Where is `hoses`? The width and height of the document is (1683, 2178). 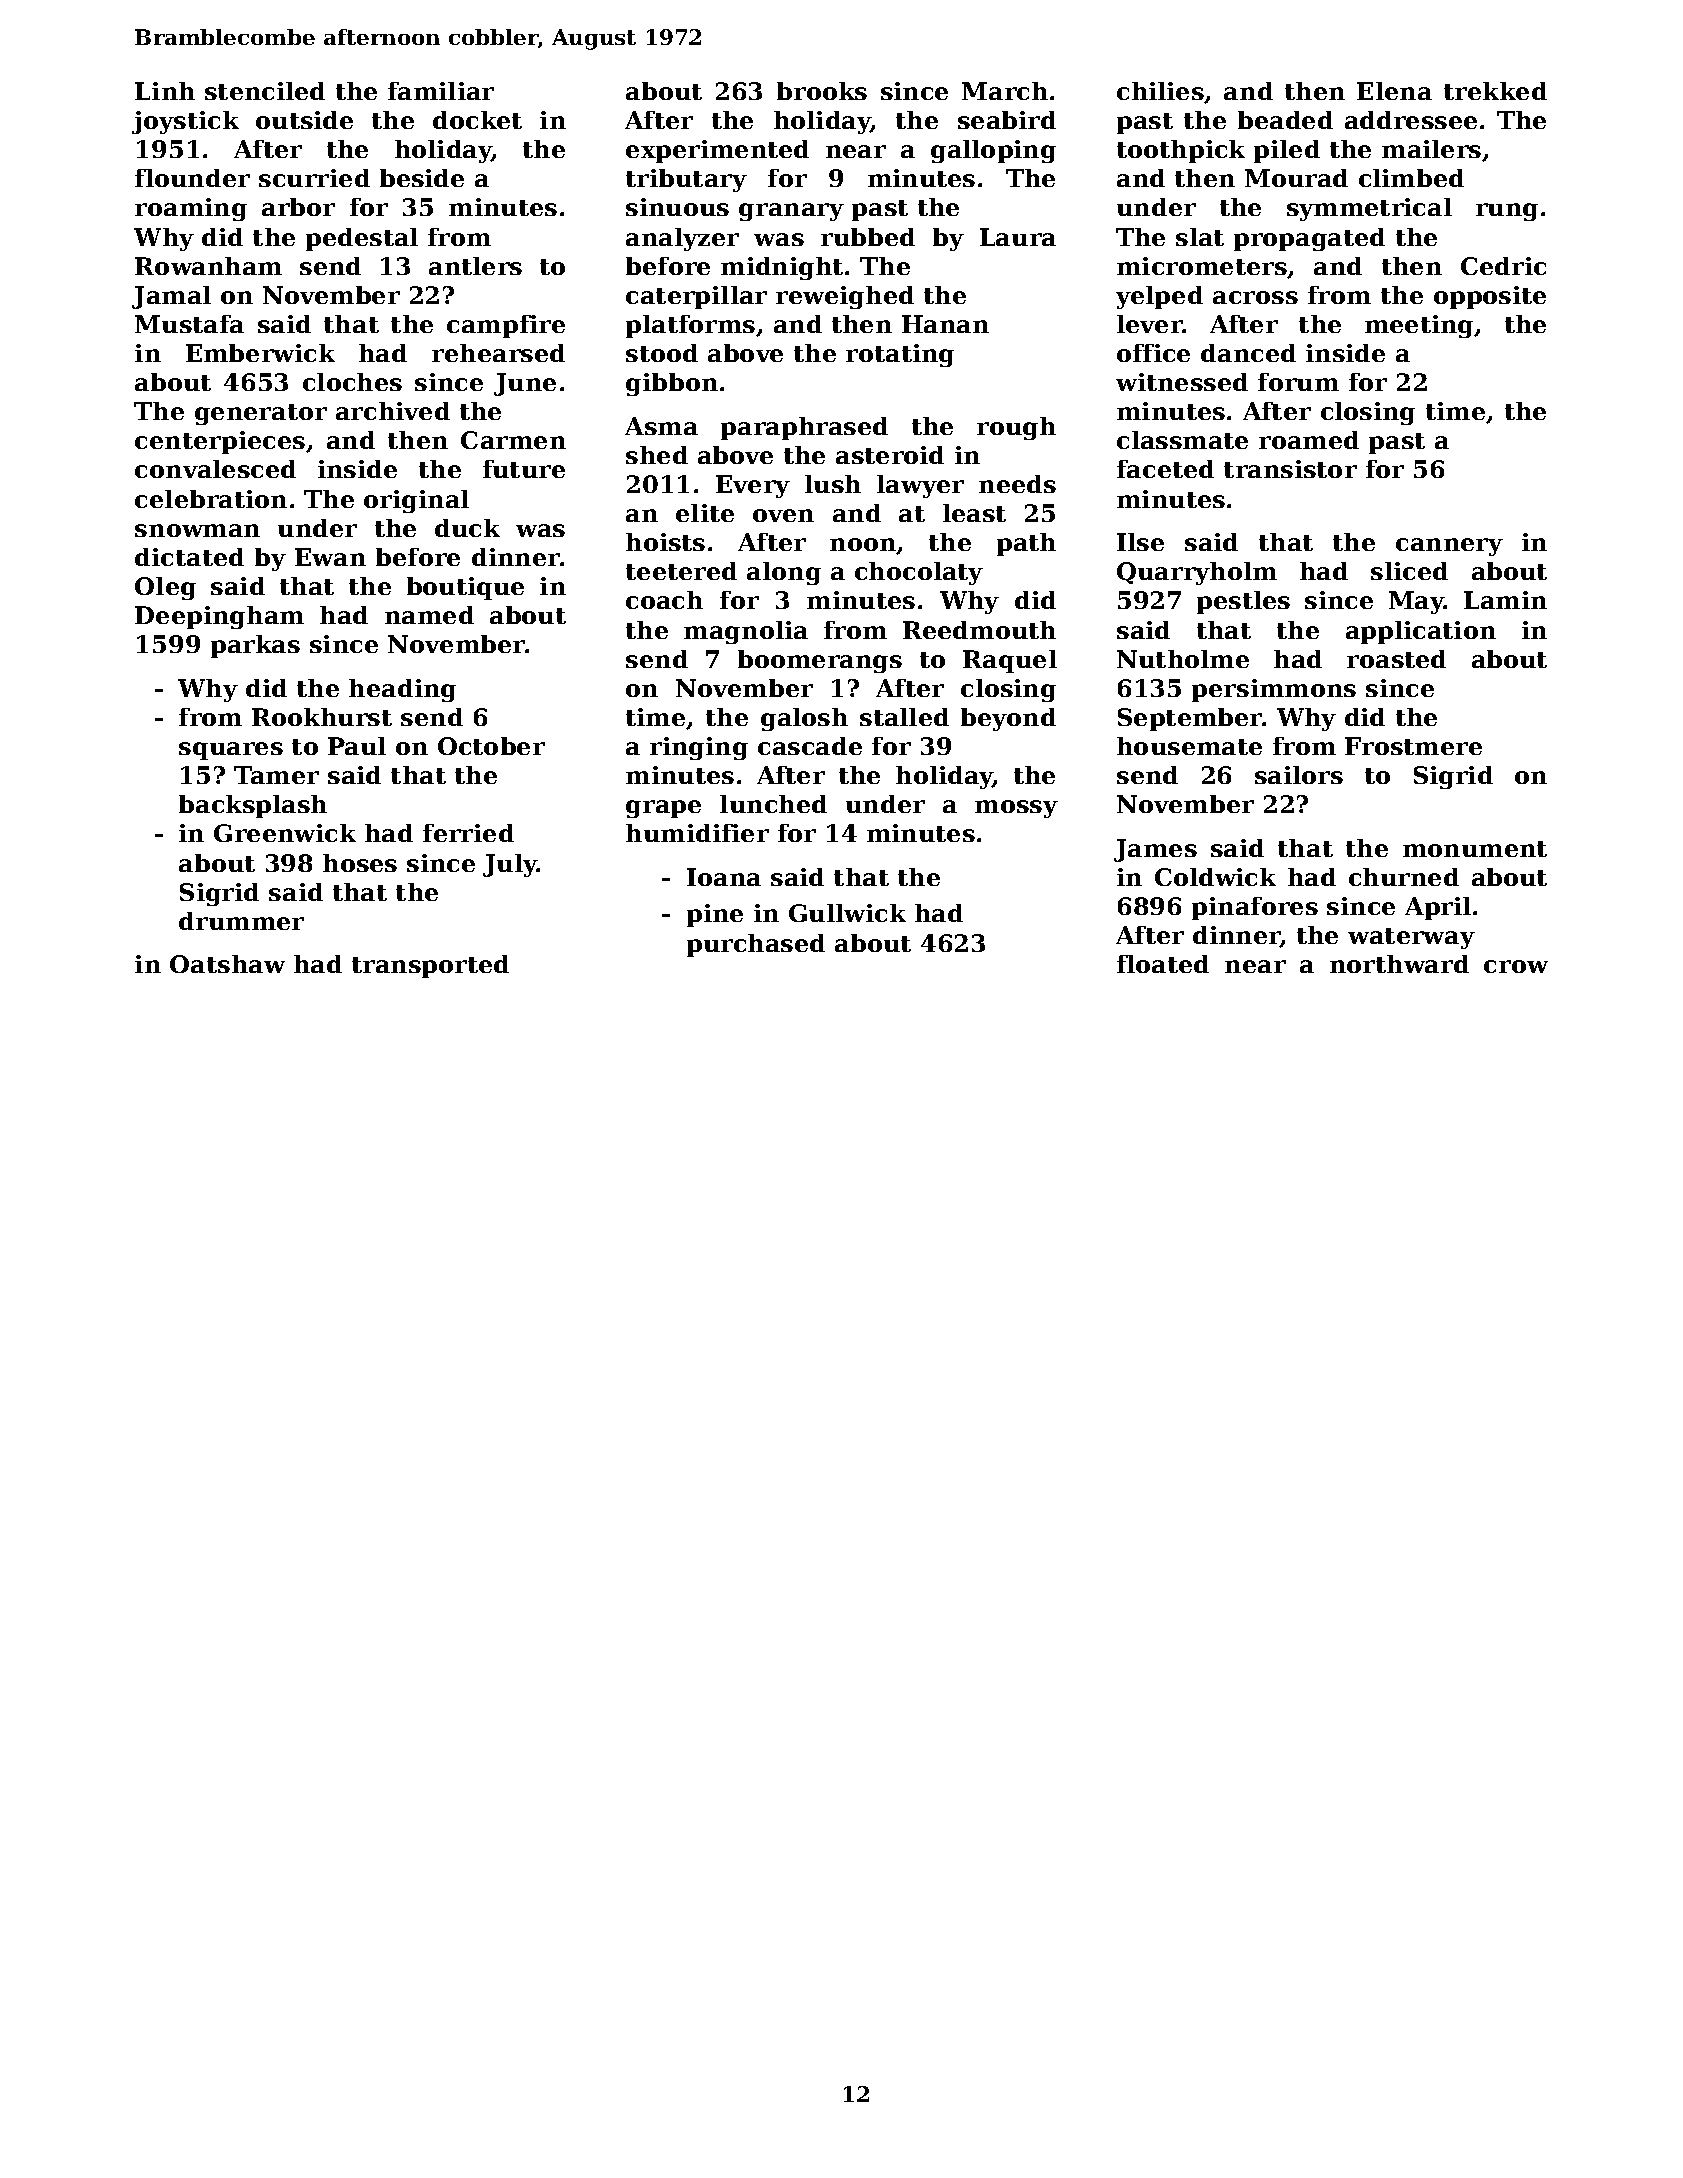
hoses is located at coordinates (360, 863).
